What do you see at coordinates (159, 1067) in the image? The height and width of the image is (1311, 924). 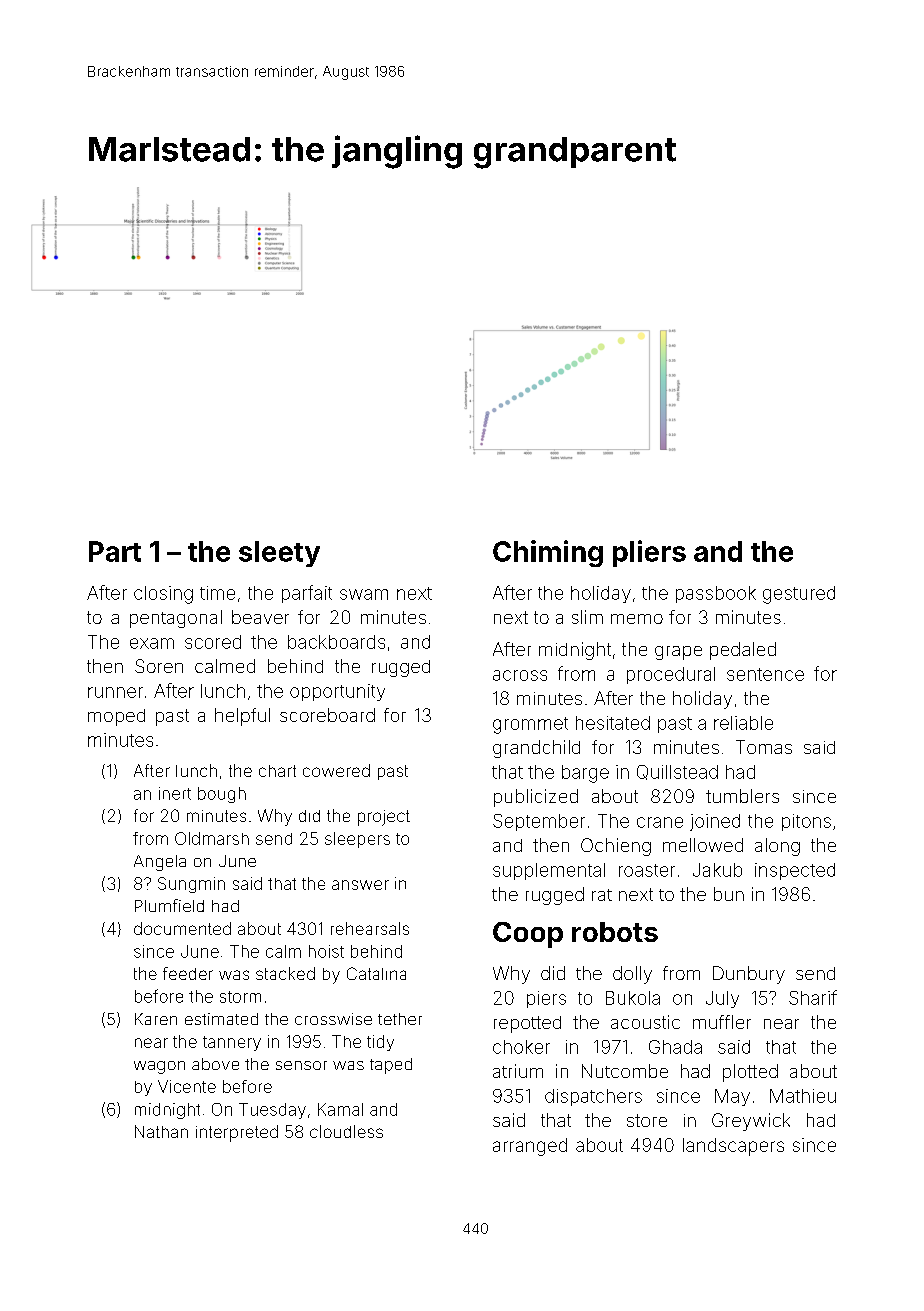 I see `wagon` at bounding box center [159, 1067].
